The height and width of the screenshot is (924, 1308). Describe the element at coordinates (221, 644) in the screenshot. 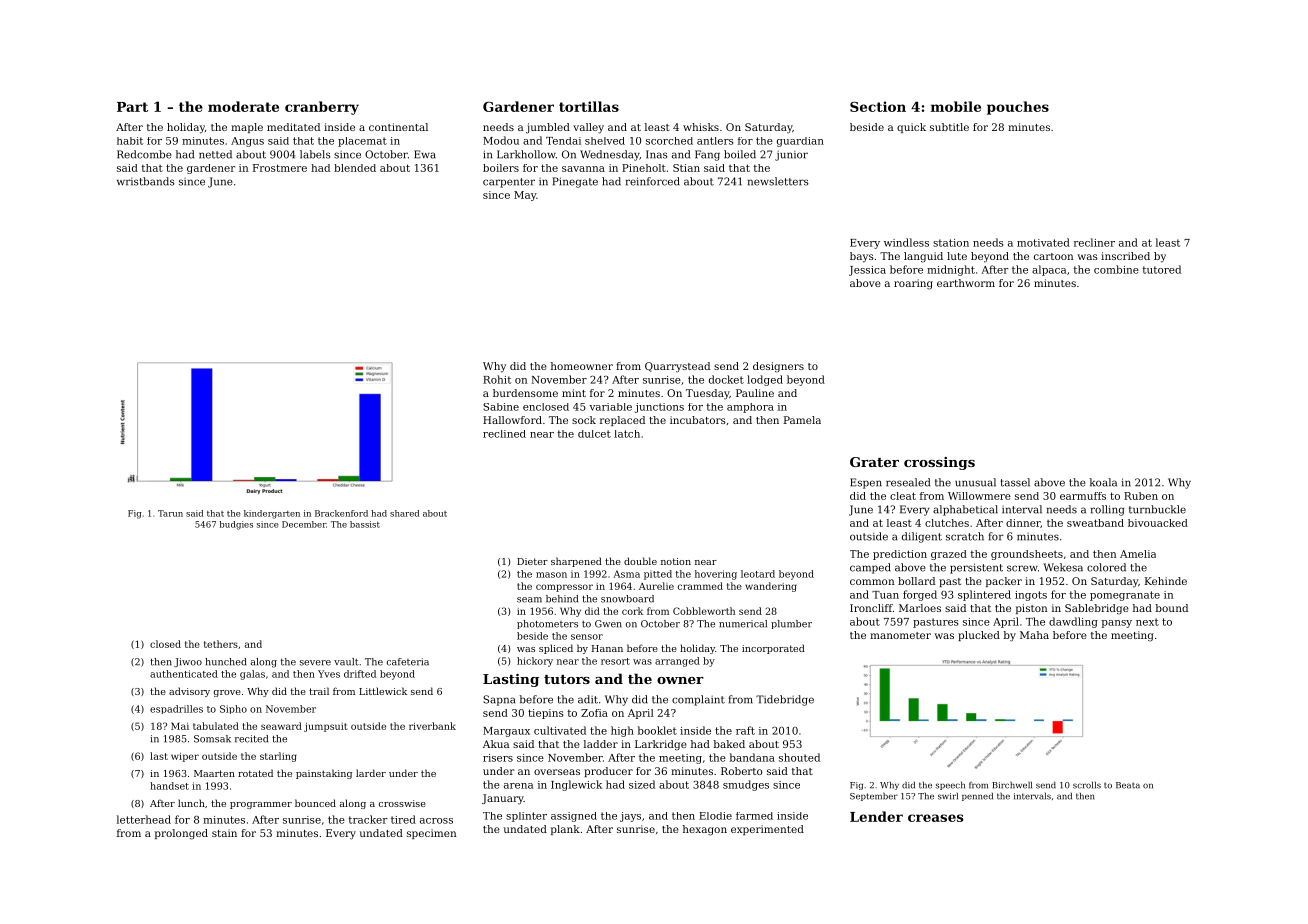

I see `tethers` at that location.
